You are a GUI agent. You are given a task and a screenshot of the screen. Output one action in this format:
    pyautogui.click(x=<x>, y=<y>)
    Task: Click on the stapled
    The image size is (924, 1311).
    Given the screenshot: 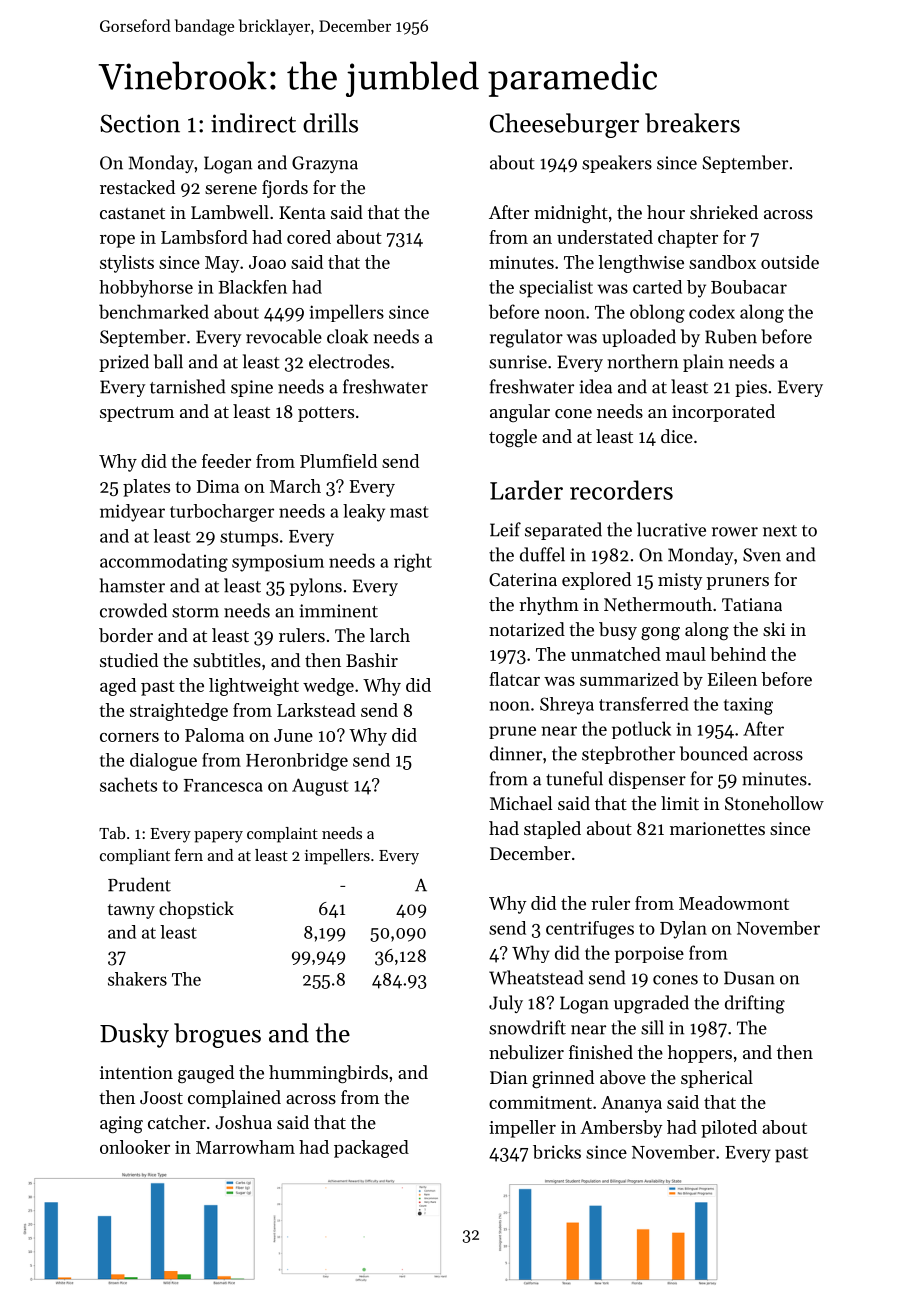 What is the action you would take?
    pyautogui.click(x=552, y=830)
